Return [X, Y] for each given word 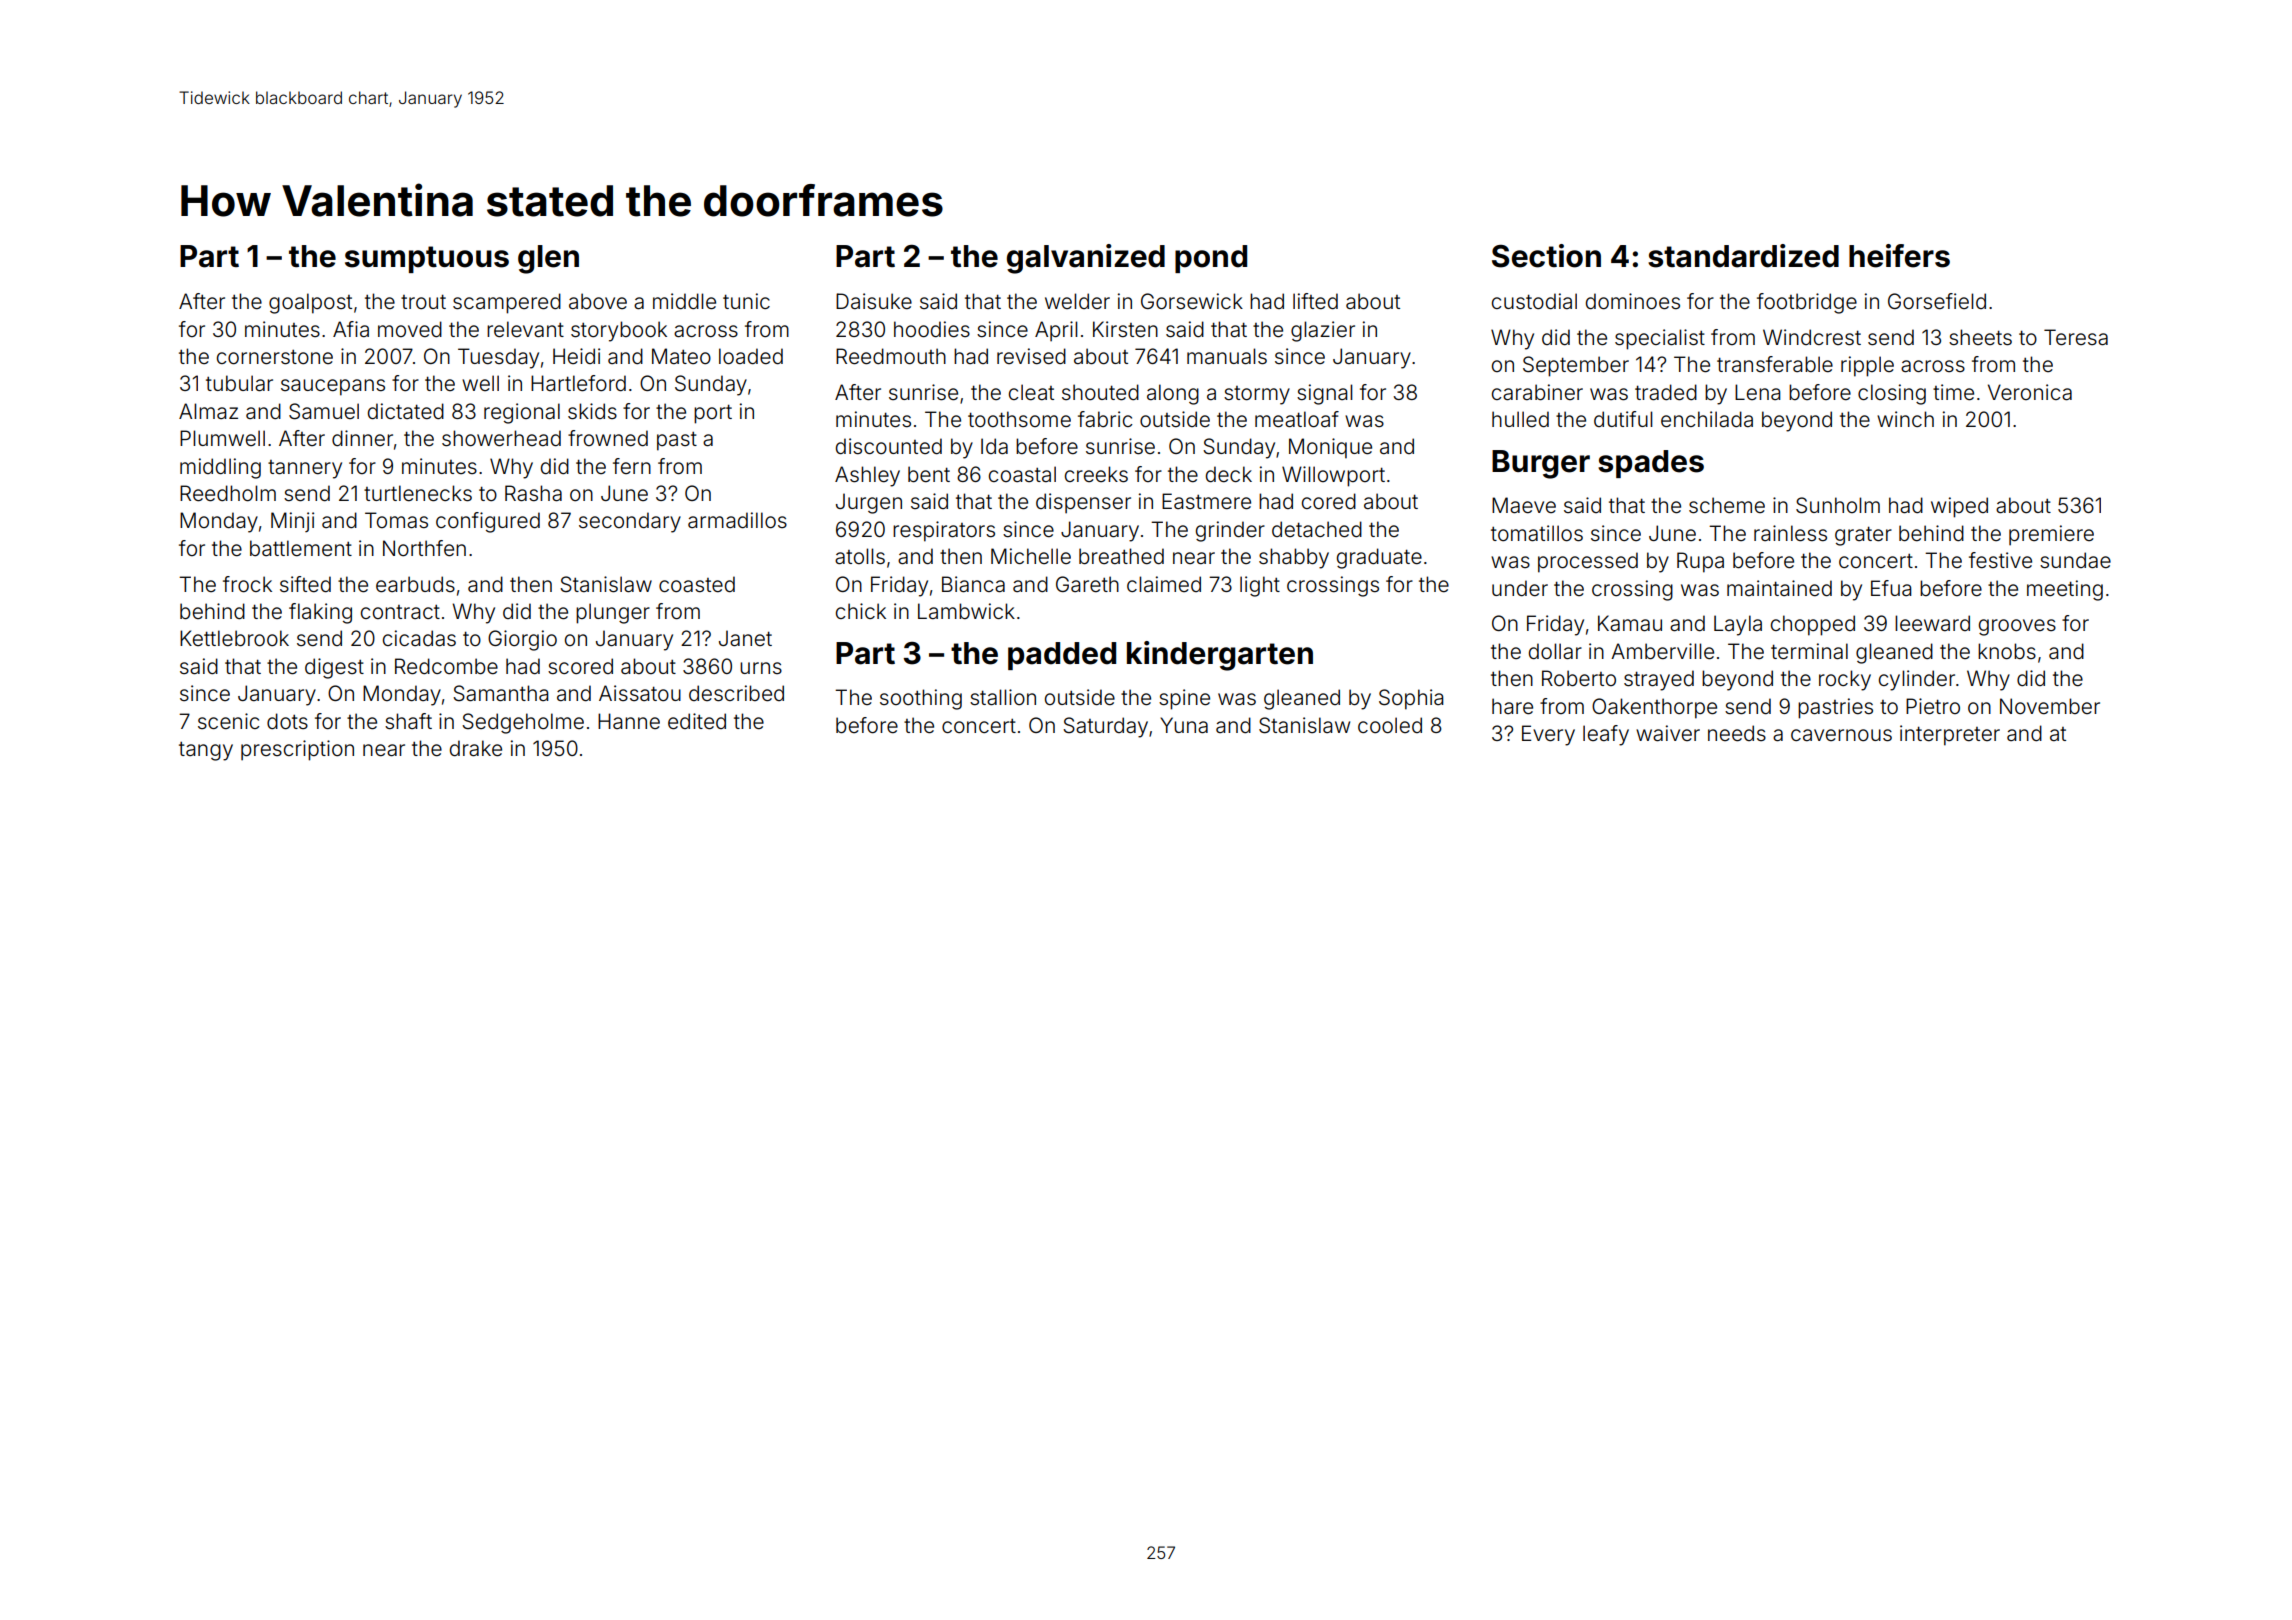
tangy [206, 751]
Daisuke [874, 301]
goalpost [310, 303]
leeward [1932, 623]
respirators [944, 531]
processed [1588, 562]
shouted [1100, 392]
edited [697, 721]
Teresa [2076, 337]
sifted [305, 584]
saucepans [333, 387]
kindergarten [1220, 656]
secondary [630, 522]
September [1576, 366]
